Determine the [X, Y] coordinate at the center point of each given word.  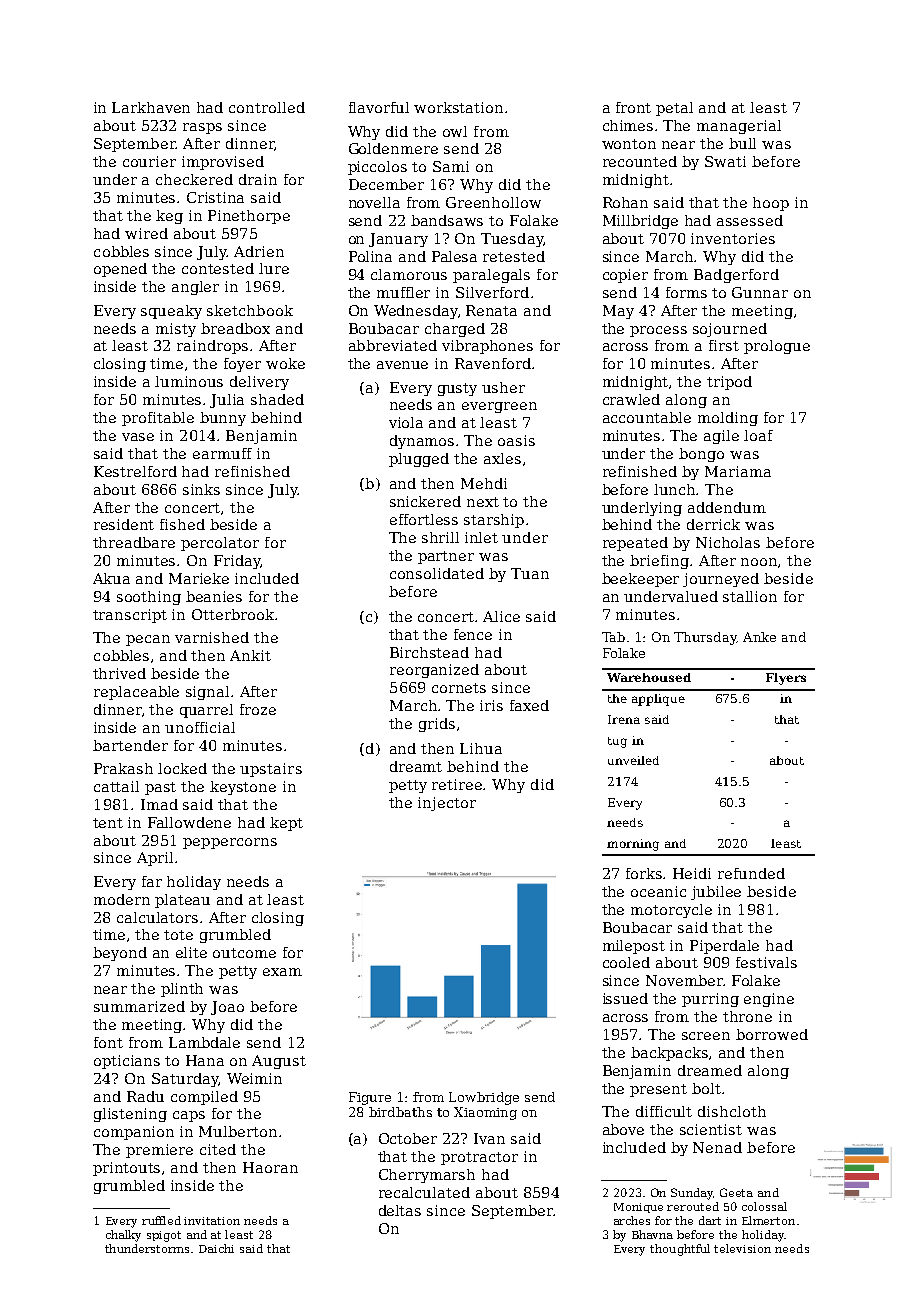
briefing [659, 562]
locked [182, 768]
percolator [220, 544]
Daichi [216, 1248]
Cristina [215, 197]
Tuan [530, 573]
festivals [766, 962]
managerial [739, 127]
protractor [479, 1158]
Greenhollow [493, 202]
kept [286, 824]
